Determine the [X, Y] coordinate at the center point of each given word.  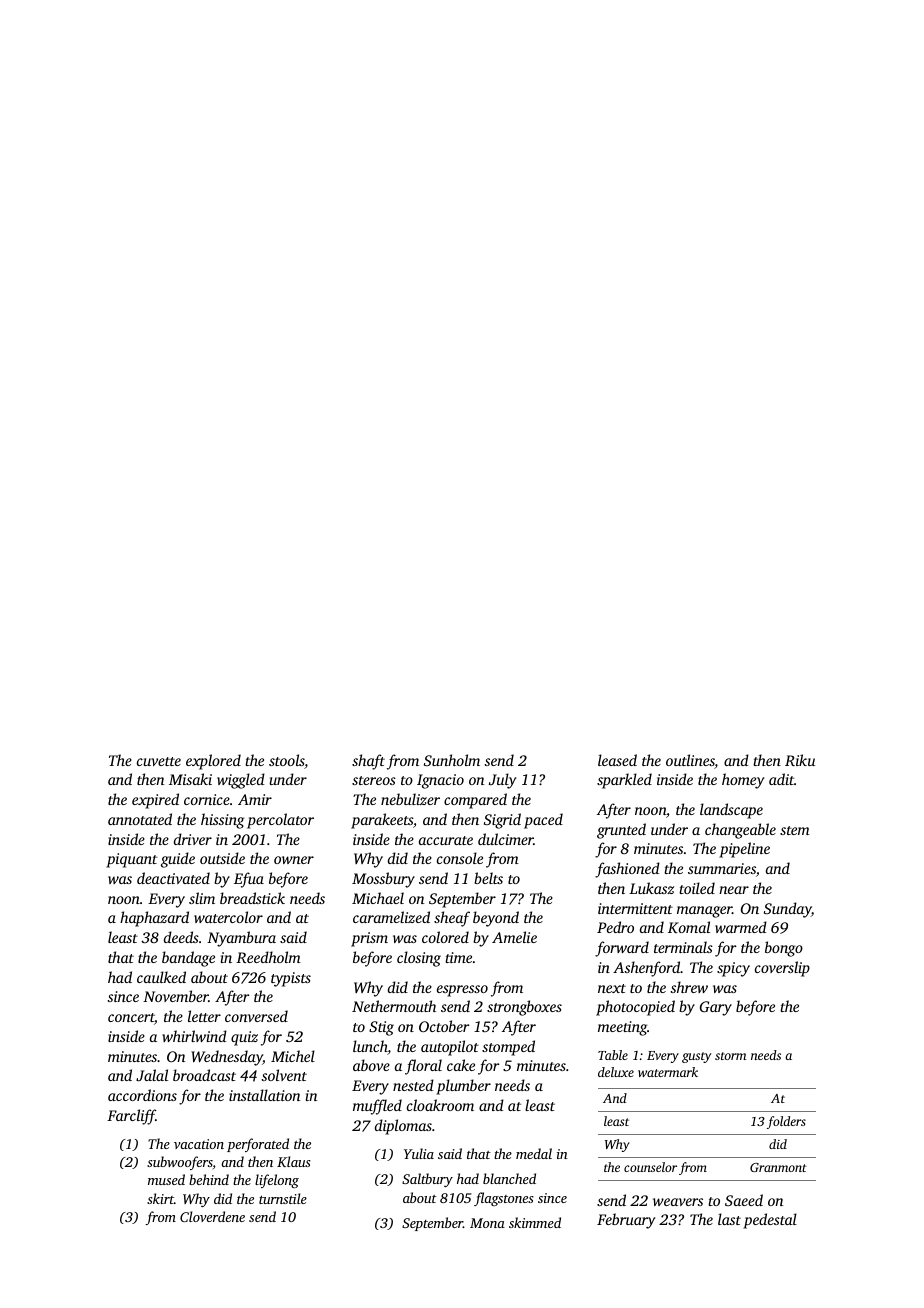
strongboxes [524, 1008]
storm [730, 1056]
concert [131, 1019]
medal [534, 1153]
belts [488, 878]
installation [264, 1095]
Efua [249, 880]
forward [622, 949]
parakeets [382, 821]
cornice [207, 799]
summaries [722, 868]
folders [786, 1122]
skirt [160, 1198]
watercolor [228, 917]
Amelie [514, 937]
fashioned [627, 870]
